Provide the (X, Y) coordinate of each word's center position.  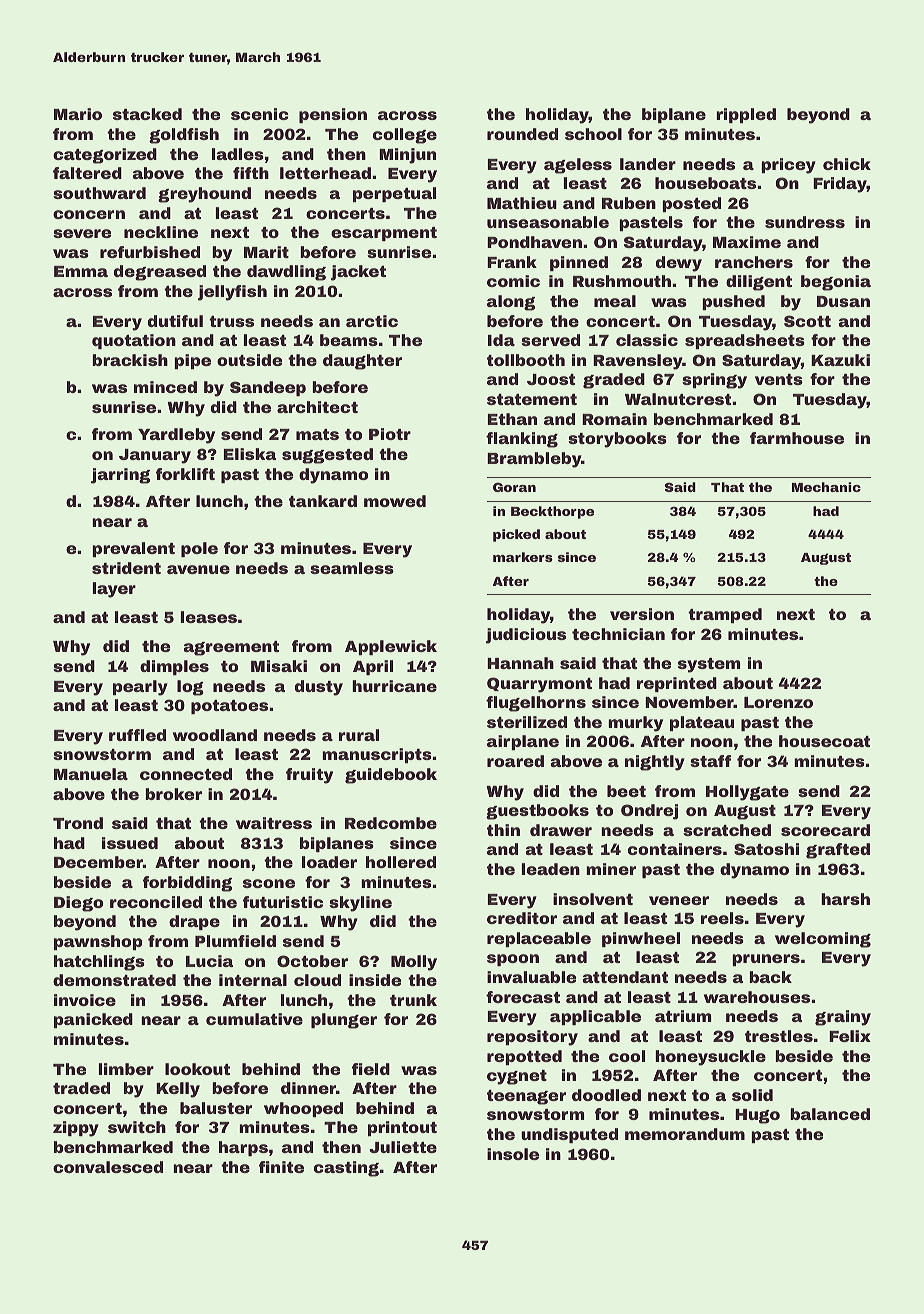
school (593, 134)
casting (346, 1169)
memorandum (685, 1134)
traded (81, 1088)
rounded (522, 134)
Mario (78, 114)
